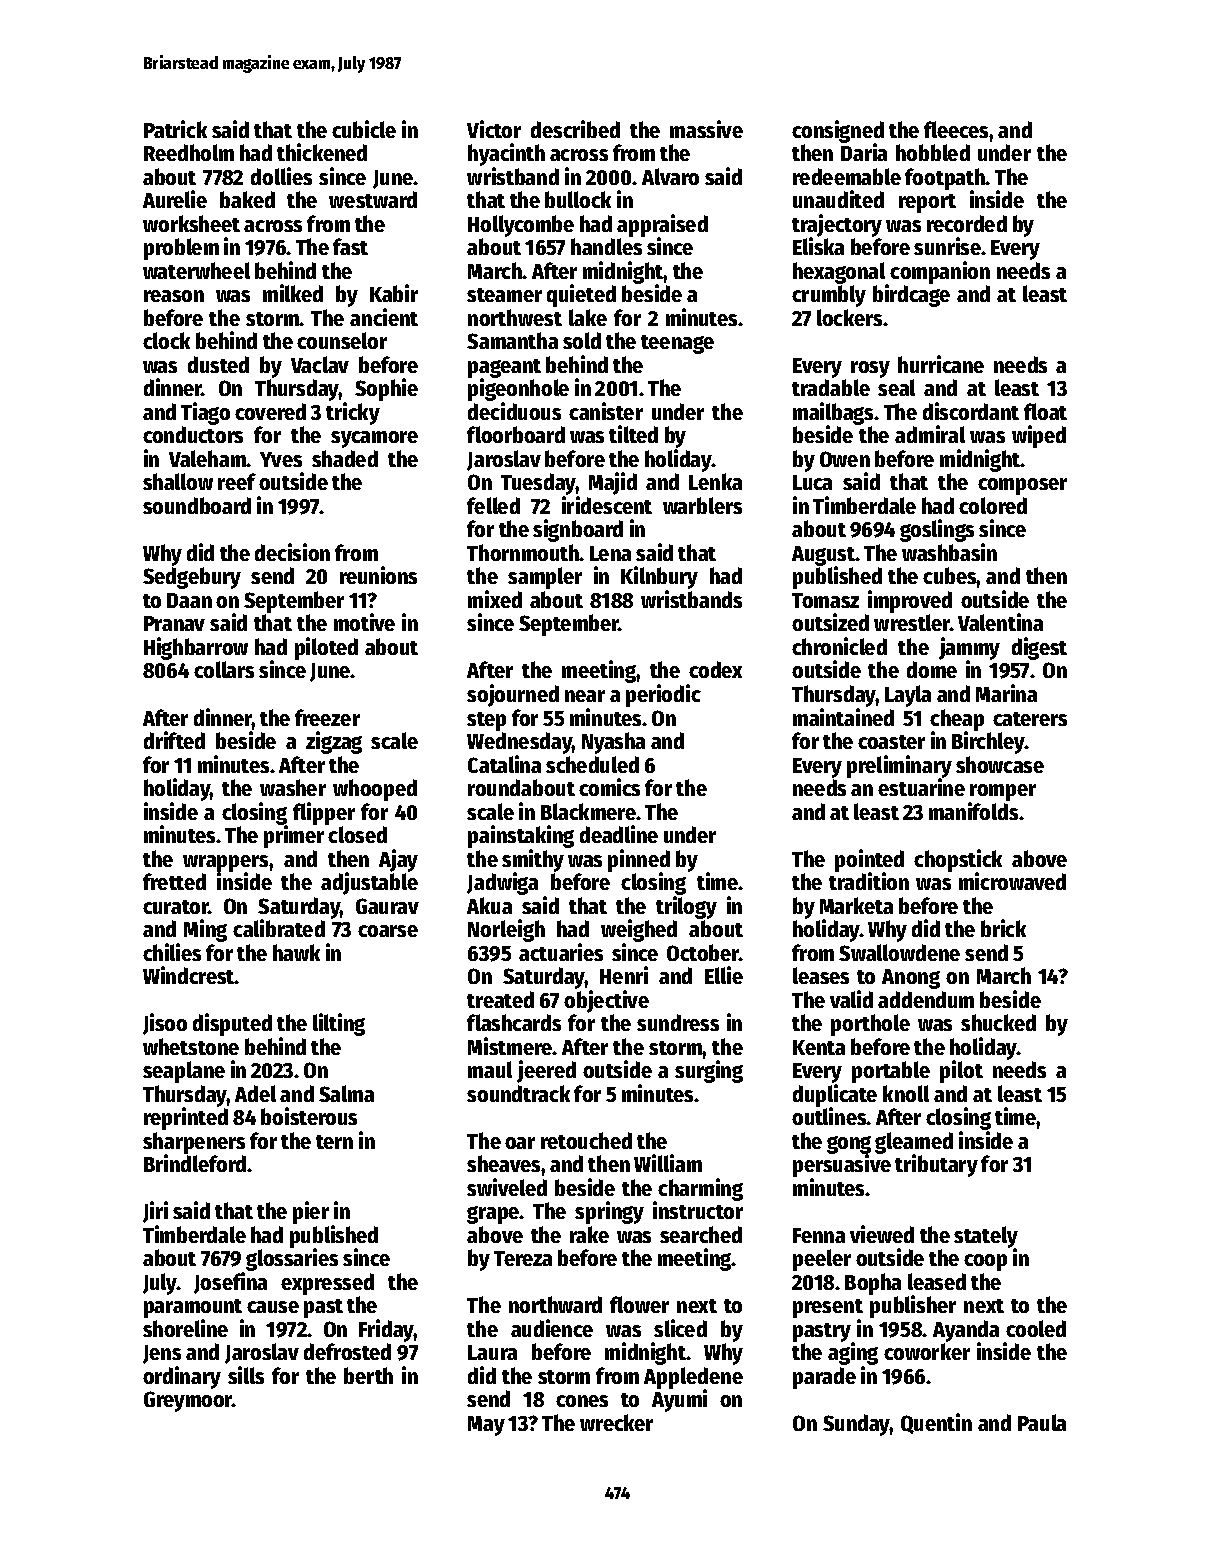  Describe the element at coordinates (856, 905) in the screenshot. I see `Marketa` at that location.
